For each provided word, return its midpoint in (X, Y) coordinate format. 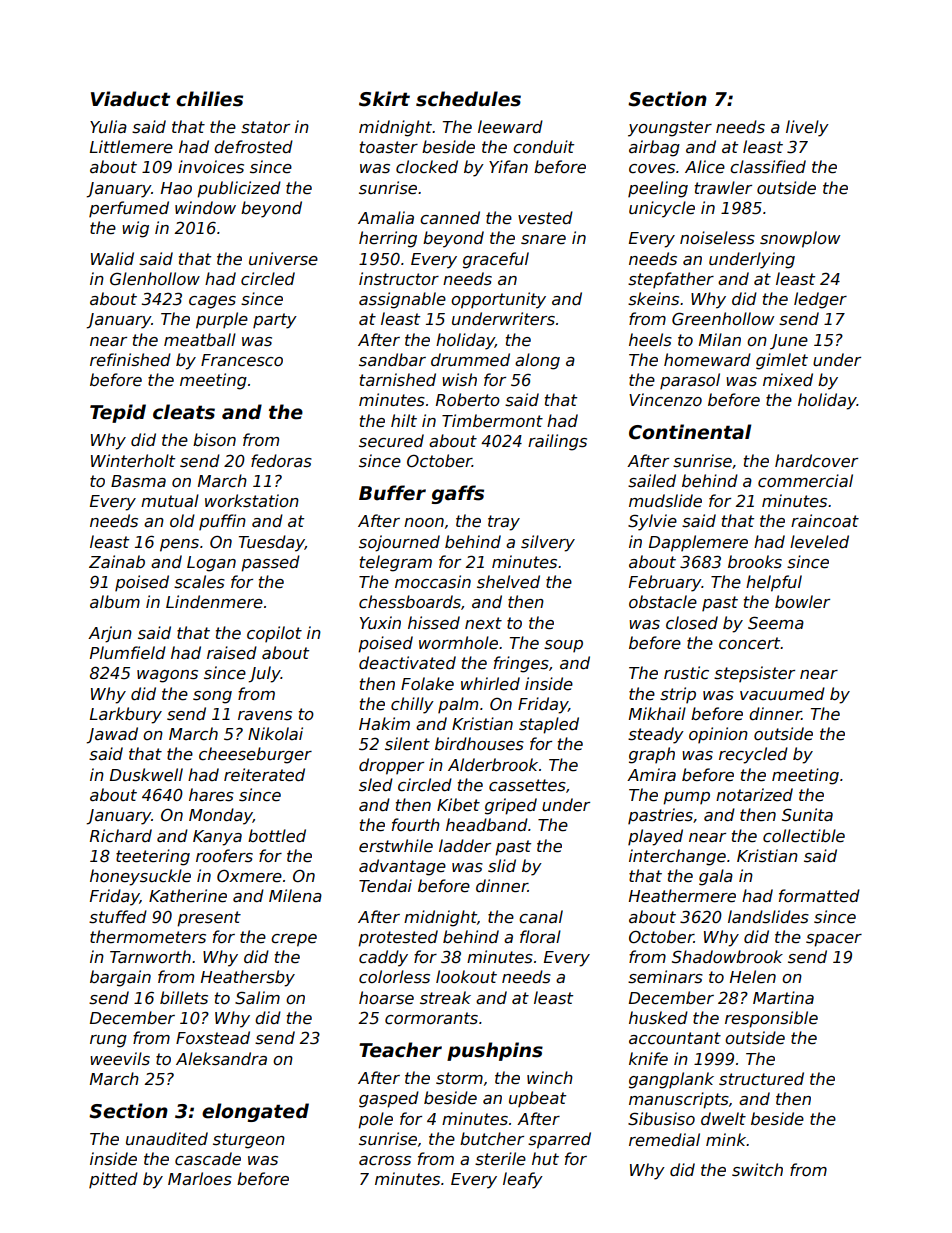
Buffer (392, 493)
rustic (686, 673)
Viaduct (130, 99)
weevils (120, 1059)
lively (807, 128)
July (264, 674)
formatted (819, 896)
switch (757, 1170)
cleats (184, 412)
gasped (389, 1099)
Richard (121, 836)
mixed (788, 380)
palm (458, 705)
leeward (510, 127)
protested (398, 938)
